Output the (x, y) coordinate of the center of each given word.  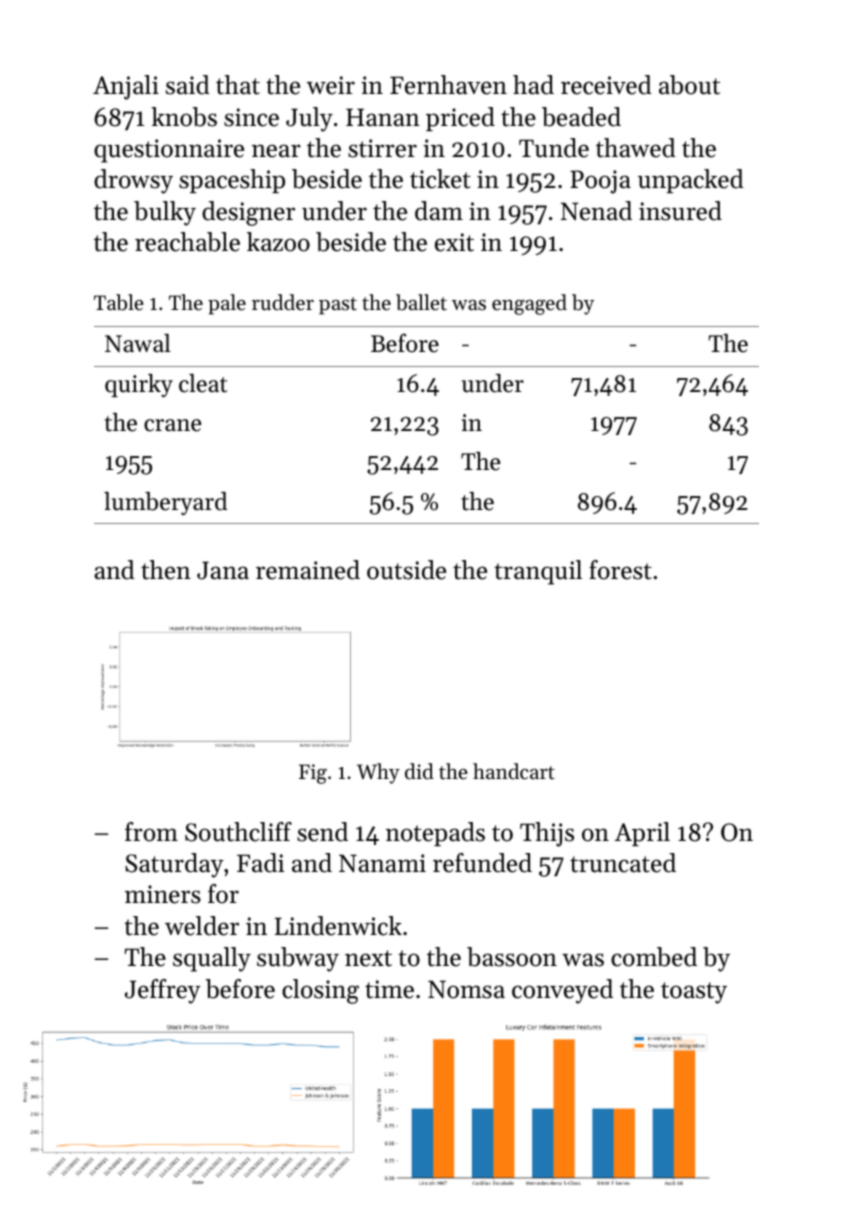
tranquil (538, 572)
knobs (184, 117)
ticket (440, 179)
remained (308, 570)
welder (202, 926)
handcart (514, 771)
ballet (421, 302)
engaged (529, 304)
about (689, 85)
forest (620, 570)
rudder (283, 302)
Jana (223, 570)
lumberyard (165, 503)
